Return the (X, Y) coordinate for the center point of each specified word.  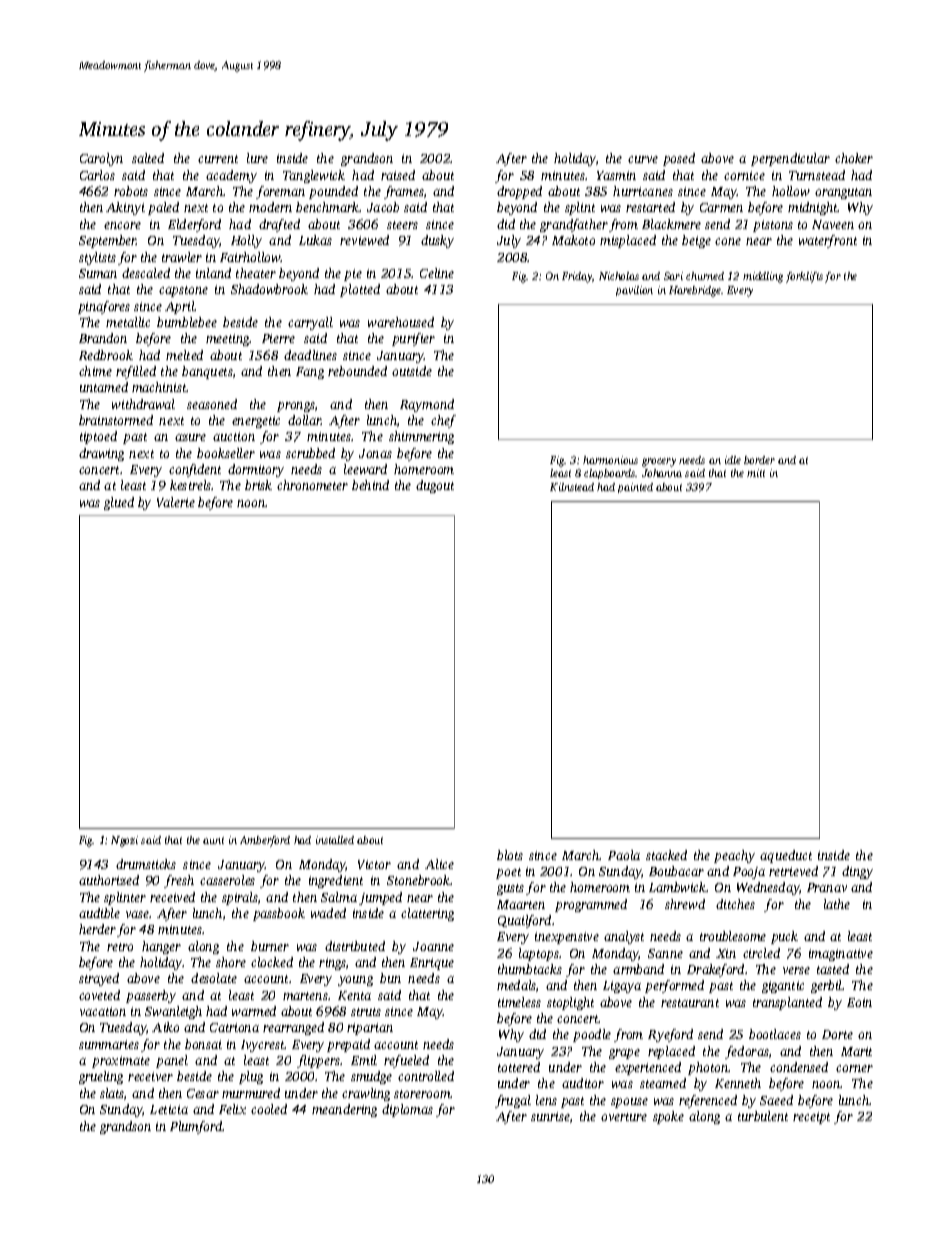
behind (370, 485)
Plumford (196, 1127)
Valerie (176, 502)
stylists (97, 258)
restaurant (690, 1003)
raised (398, 175)
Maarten (521, 904)
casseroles (227, 880)
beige (696, 241)
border (759, 460)
